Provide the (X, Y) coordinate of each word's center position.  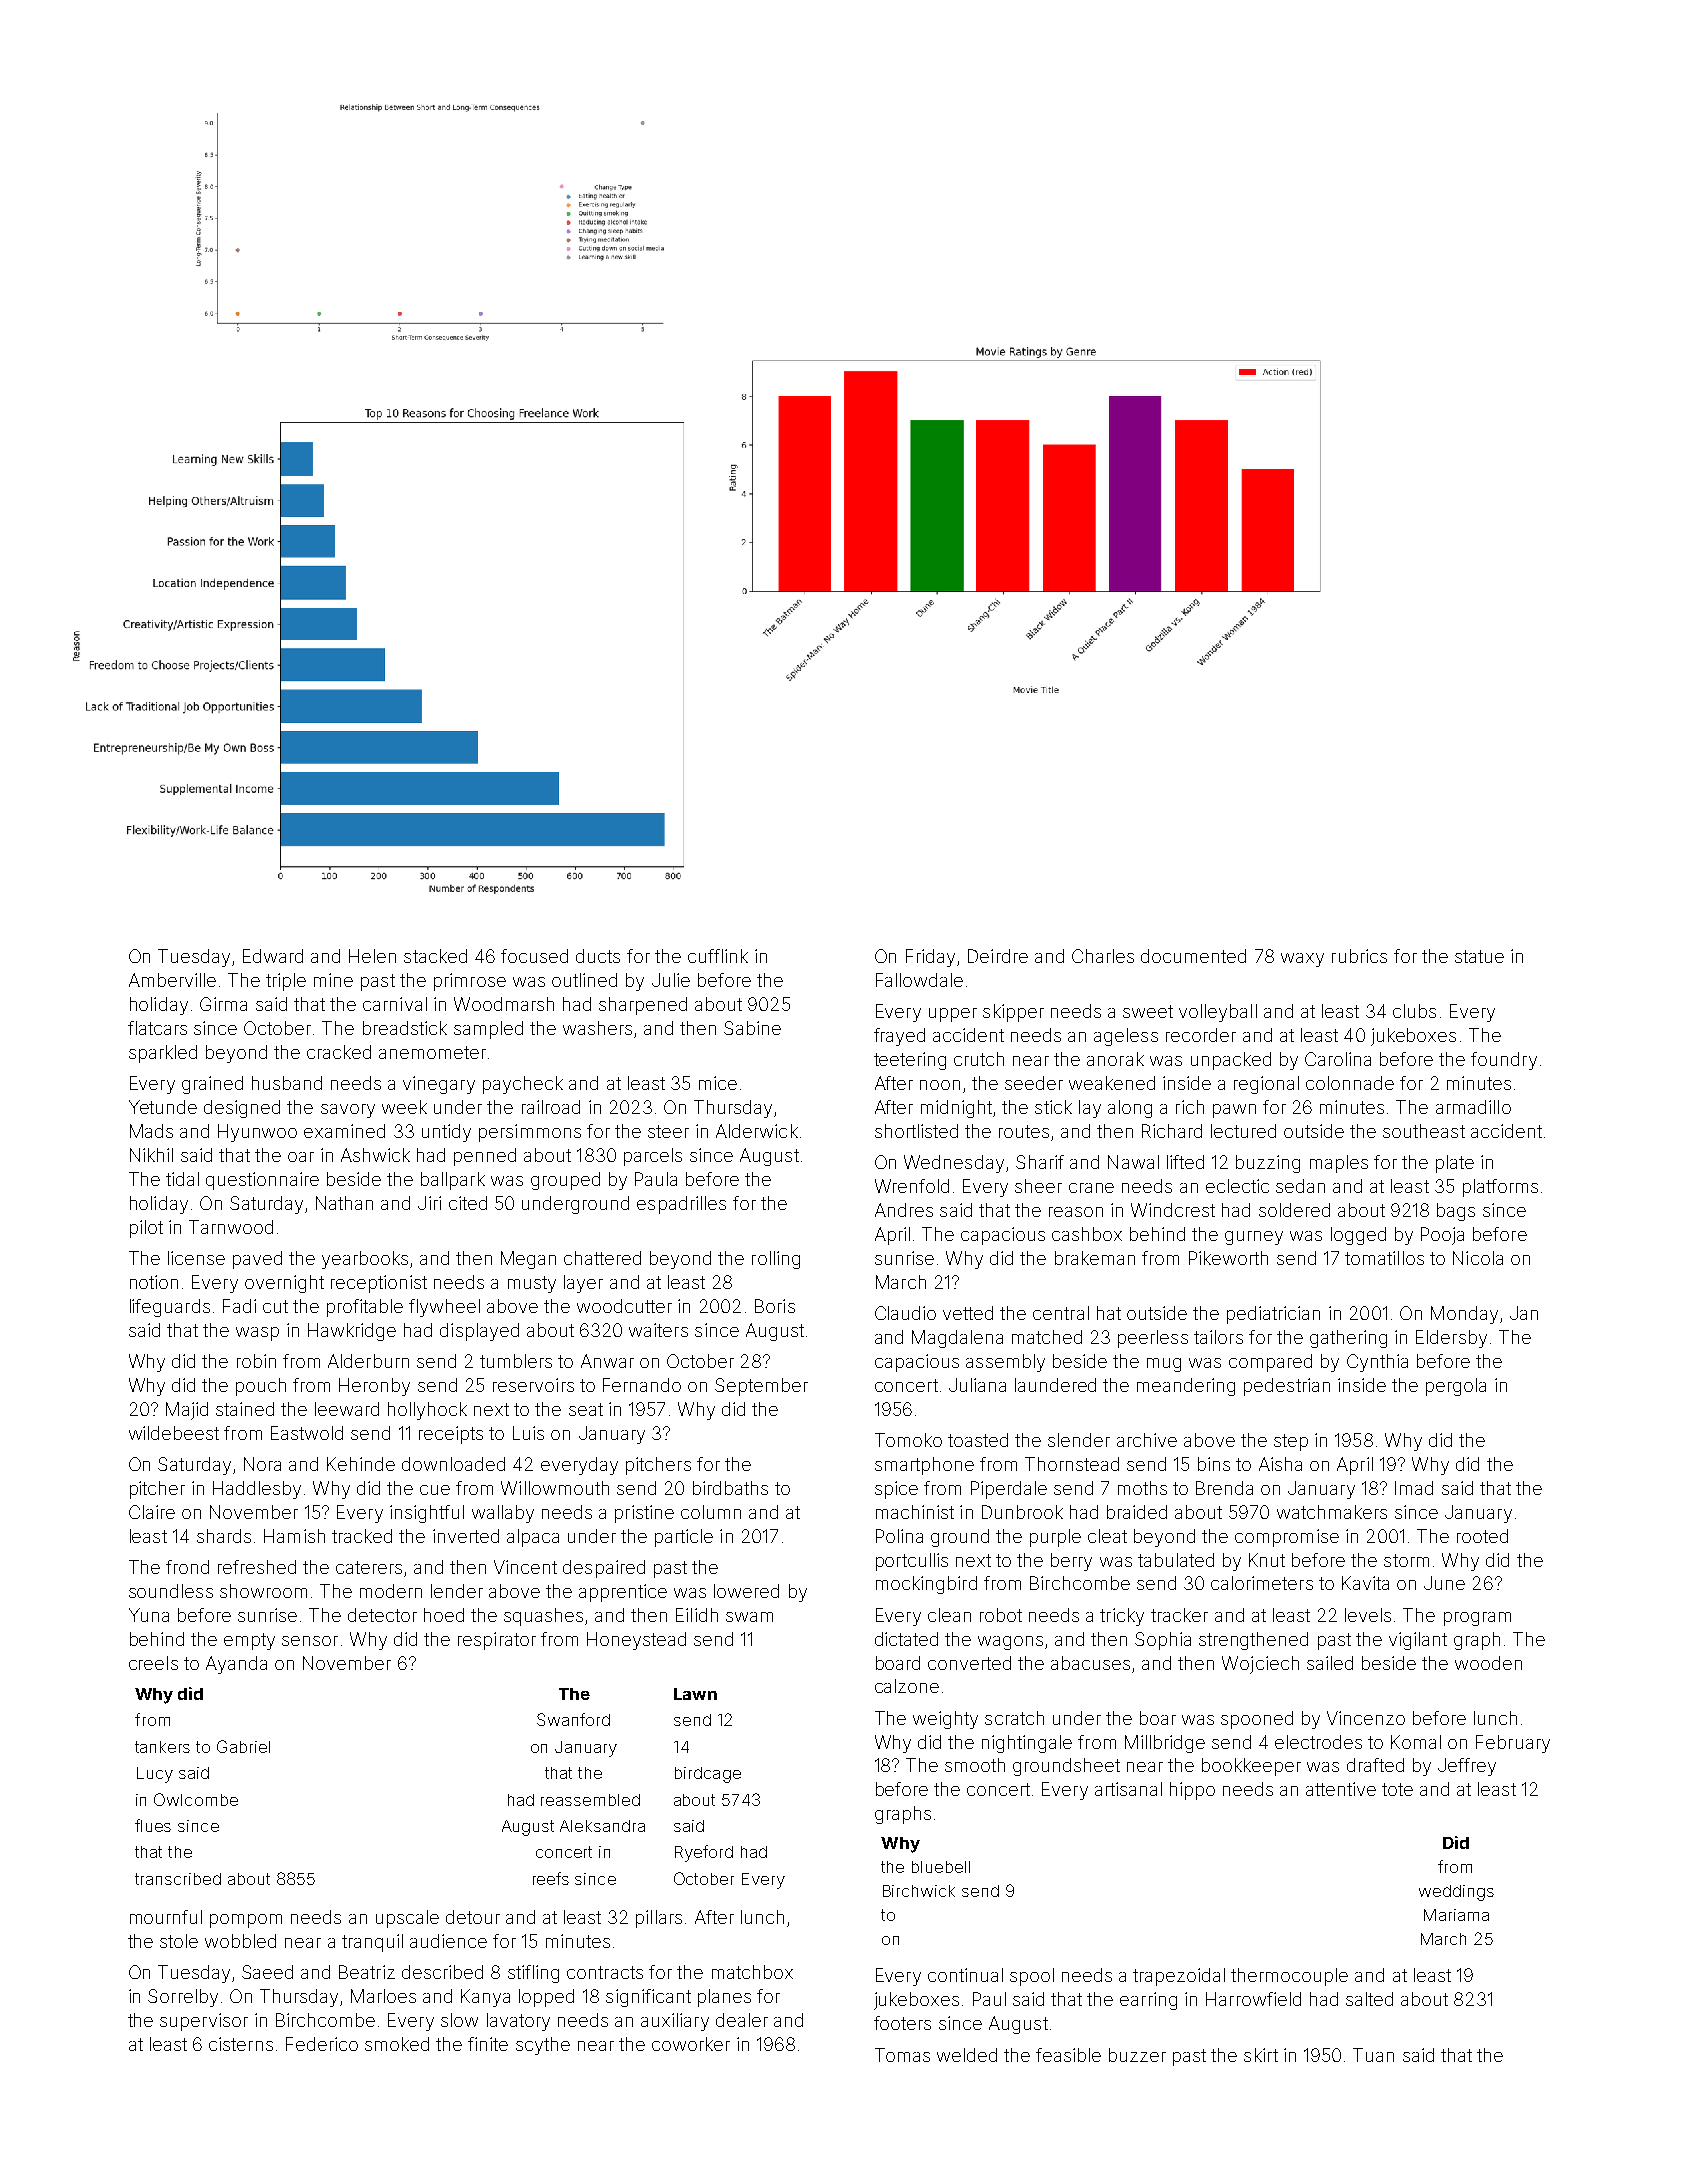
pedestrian (1287, 1387)
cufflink (718, 956)
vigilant (1418, 1641)
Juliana (977, 1385)
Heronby (374, 1387)
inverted (466, 1536)
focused (534, 956)
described (442, 1972)
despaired (604, 1569)
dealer (742, 2020)
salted (1369, 1999)
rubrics (1359, 956)
